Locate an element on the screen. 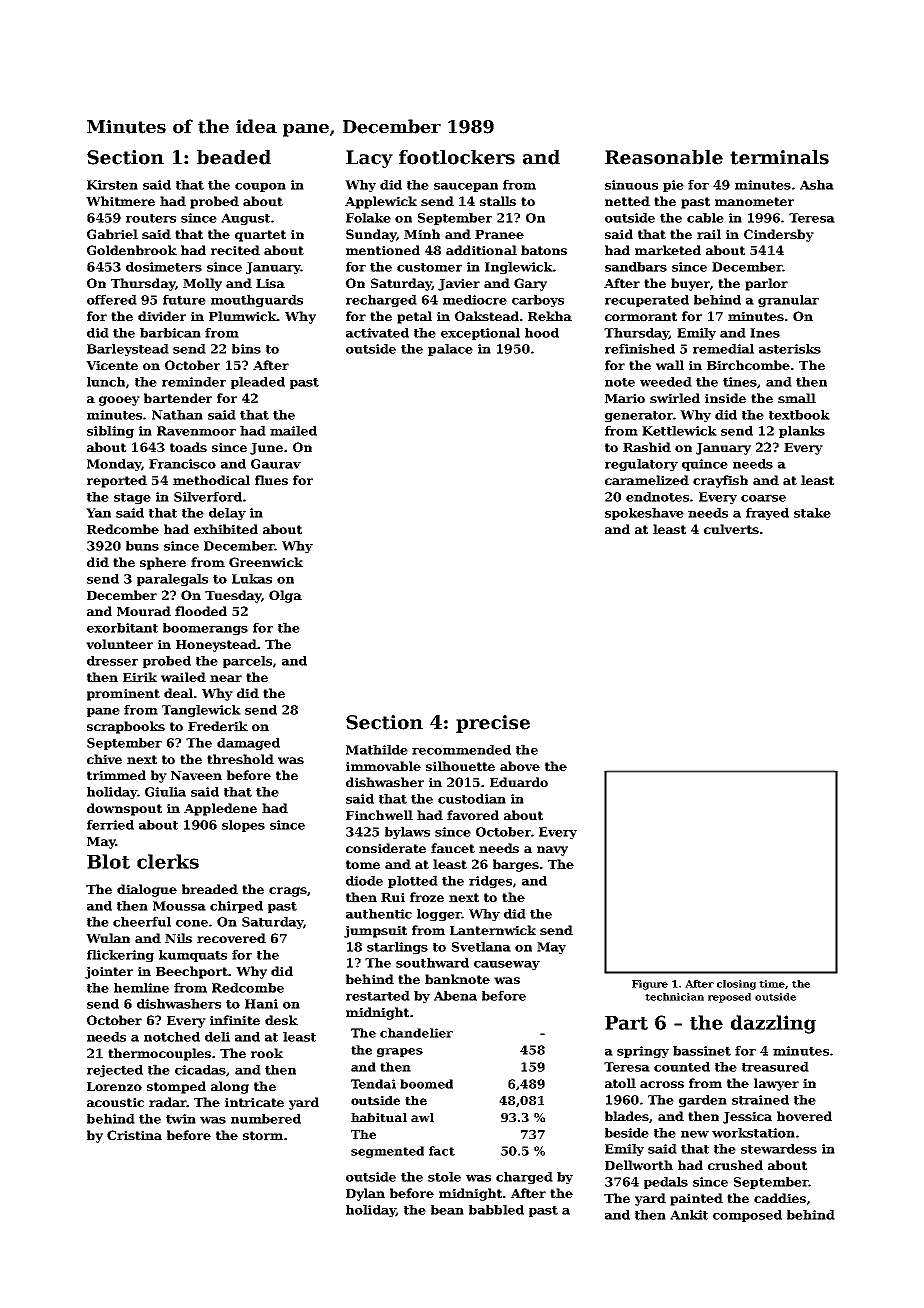 Image resolution: width=924 pixels, height=1308 pixels. bylaws is located at coordinates (407, 833).
